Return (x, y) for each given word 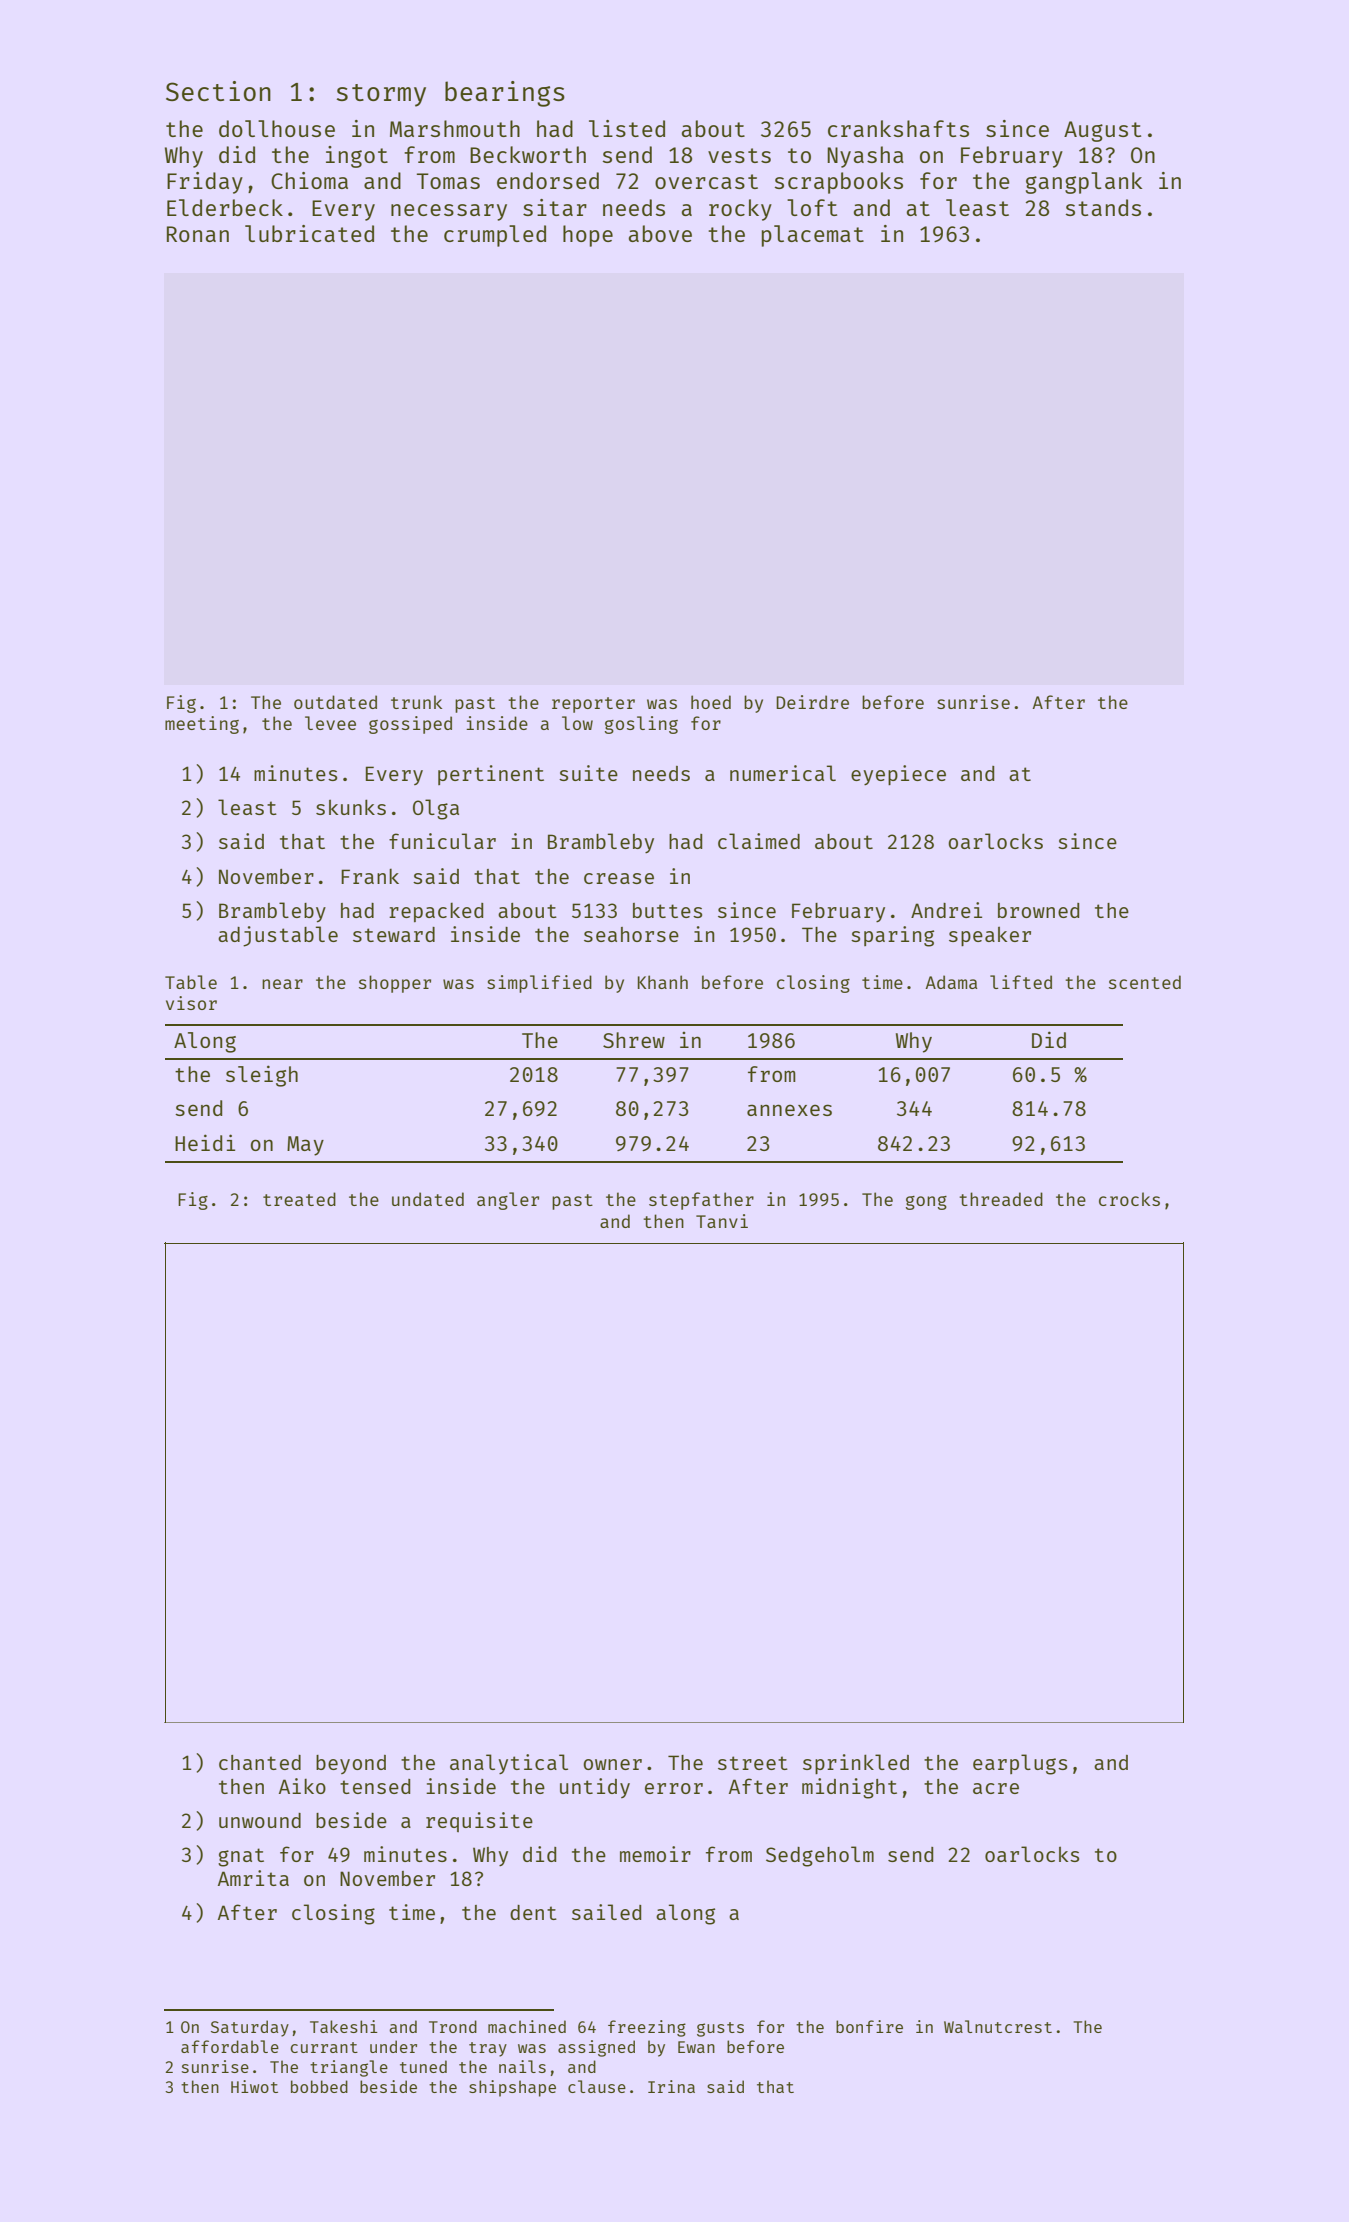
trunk (416, 702)
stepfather (701, 1201)
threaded (1001, 1199)
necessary (449, 212)
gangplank (1084, 183)
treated (299, 1199)
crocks (1129, 1199)
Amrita (253, 1878)
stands (1103, 207)
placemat (813, 236)
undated (428, 1199)
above (660, 233)
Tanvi (722, 1221)
